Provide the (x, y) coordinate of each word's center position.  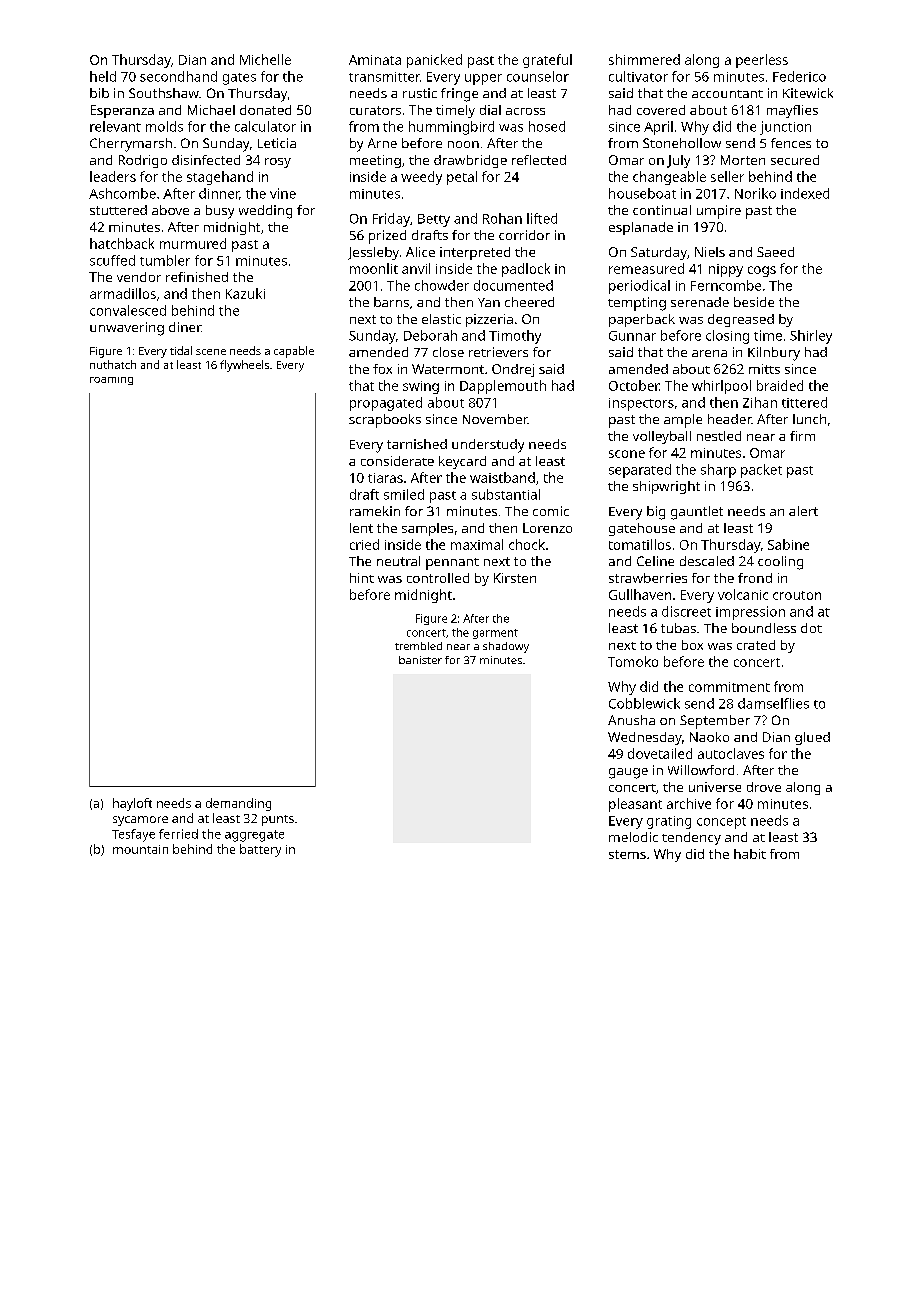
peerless (762, 61)
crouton (797, 595)
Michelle (265, 59)
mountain (140, 849)
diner (185, 327)
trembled (418, 646)
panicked (434, 61)
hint (362, 578)
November (495, 419)
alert (803, 511)
